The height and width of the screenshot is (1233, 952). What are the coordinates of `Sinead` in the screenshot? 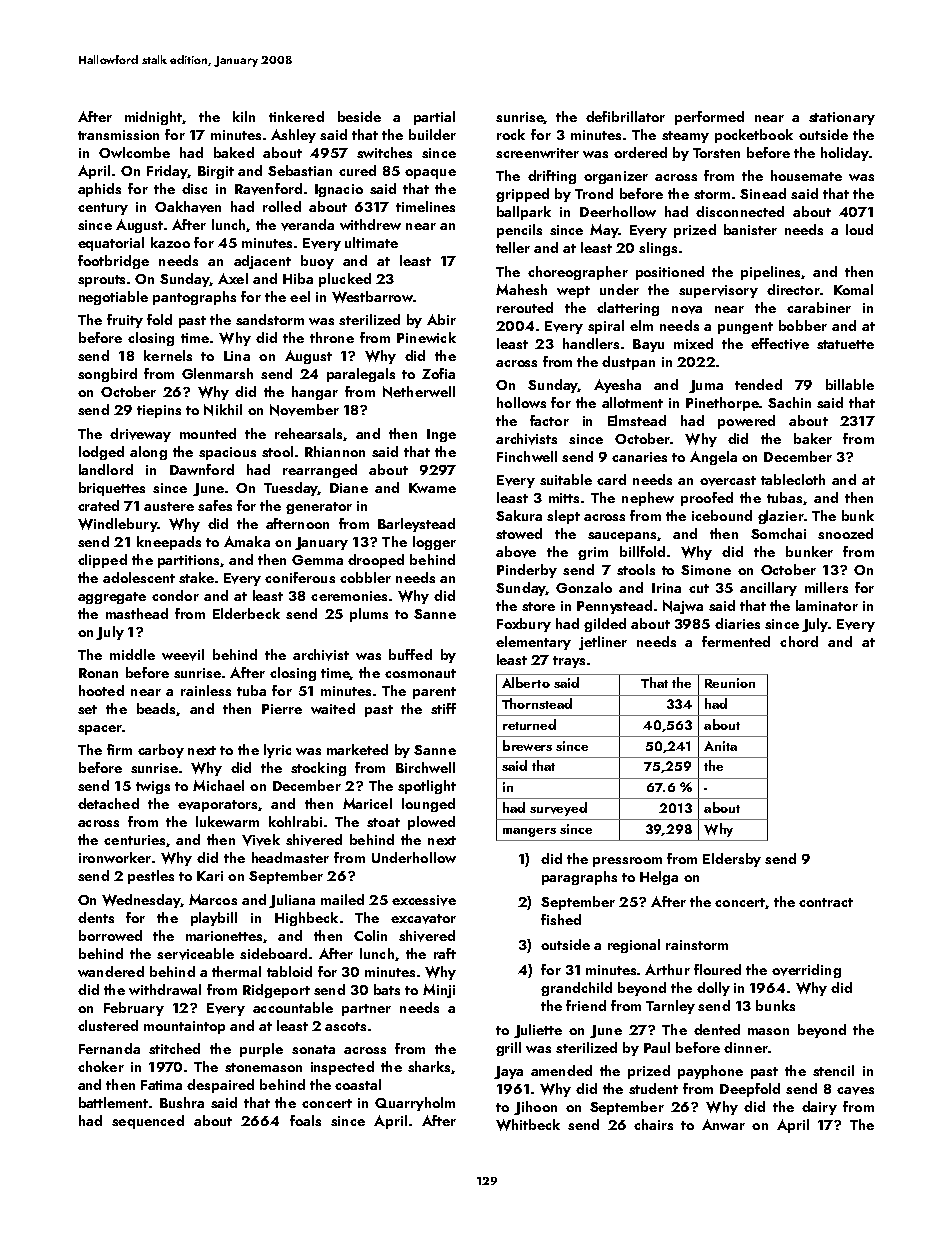 It's located at (763, 193).
